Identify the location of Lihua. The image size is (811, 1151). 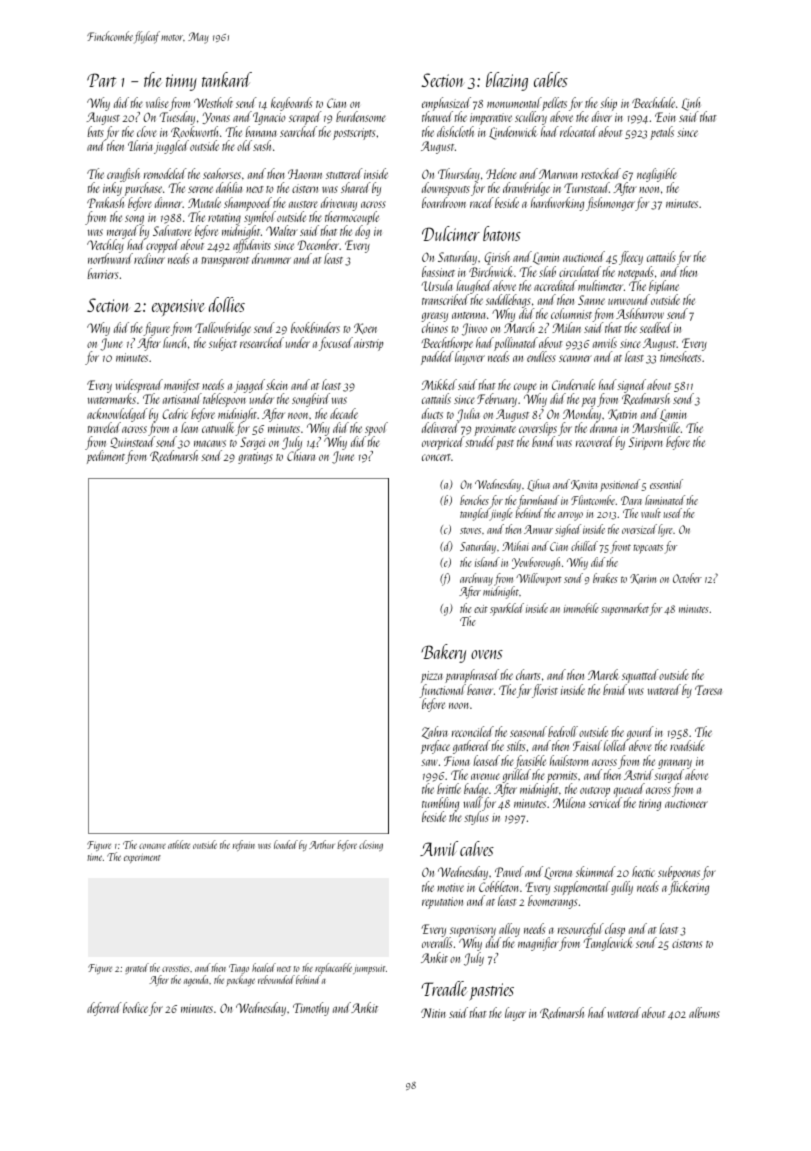
(538, 485).
